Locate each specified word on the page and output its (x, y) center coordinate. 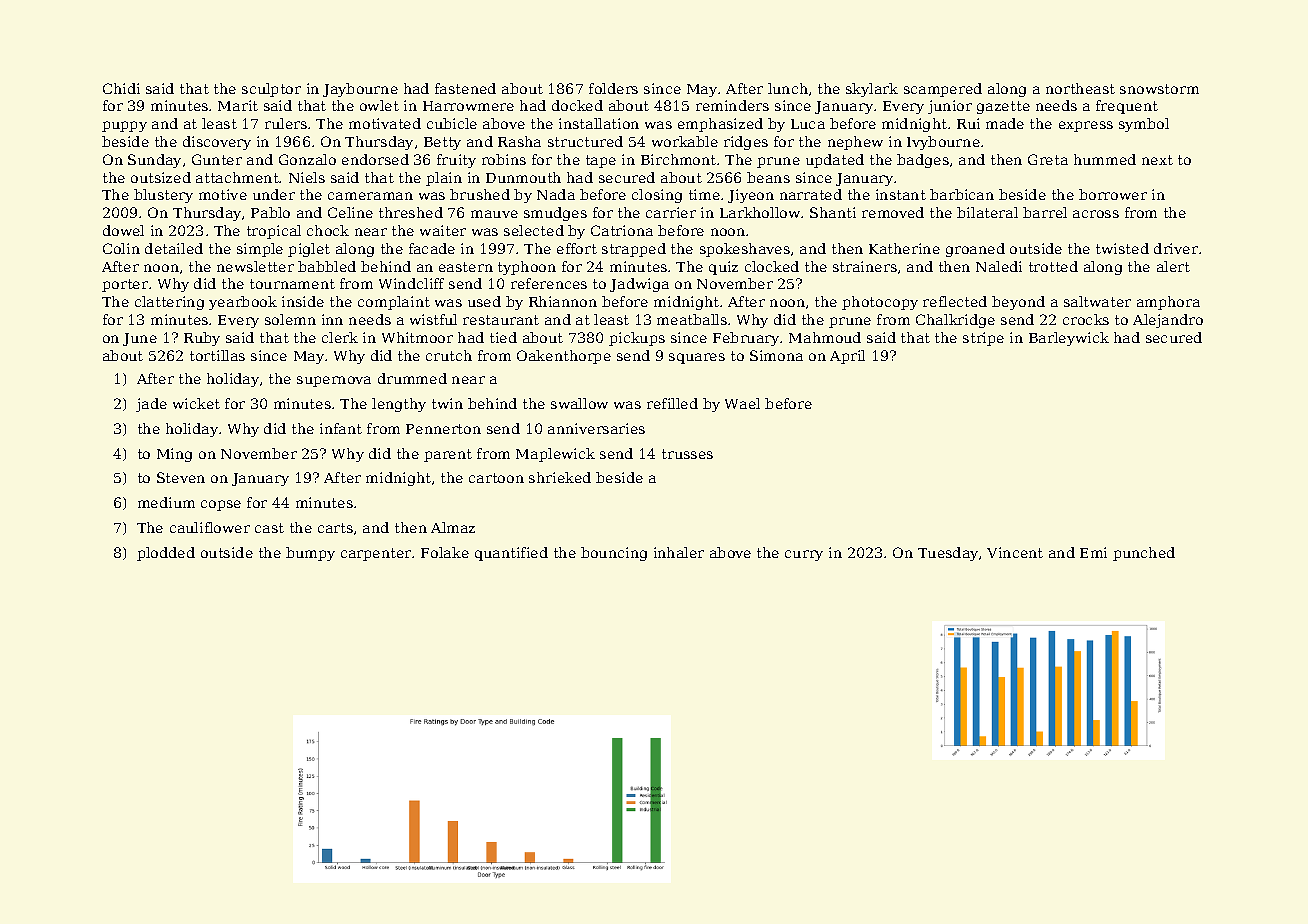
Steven (181, 477)
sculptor (271, 90)
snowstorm (1159, 89)
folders (613, 88)
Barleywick (1069, 339)
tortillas (217, 355)
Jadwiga (639, 285)
